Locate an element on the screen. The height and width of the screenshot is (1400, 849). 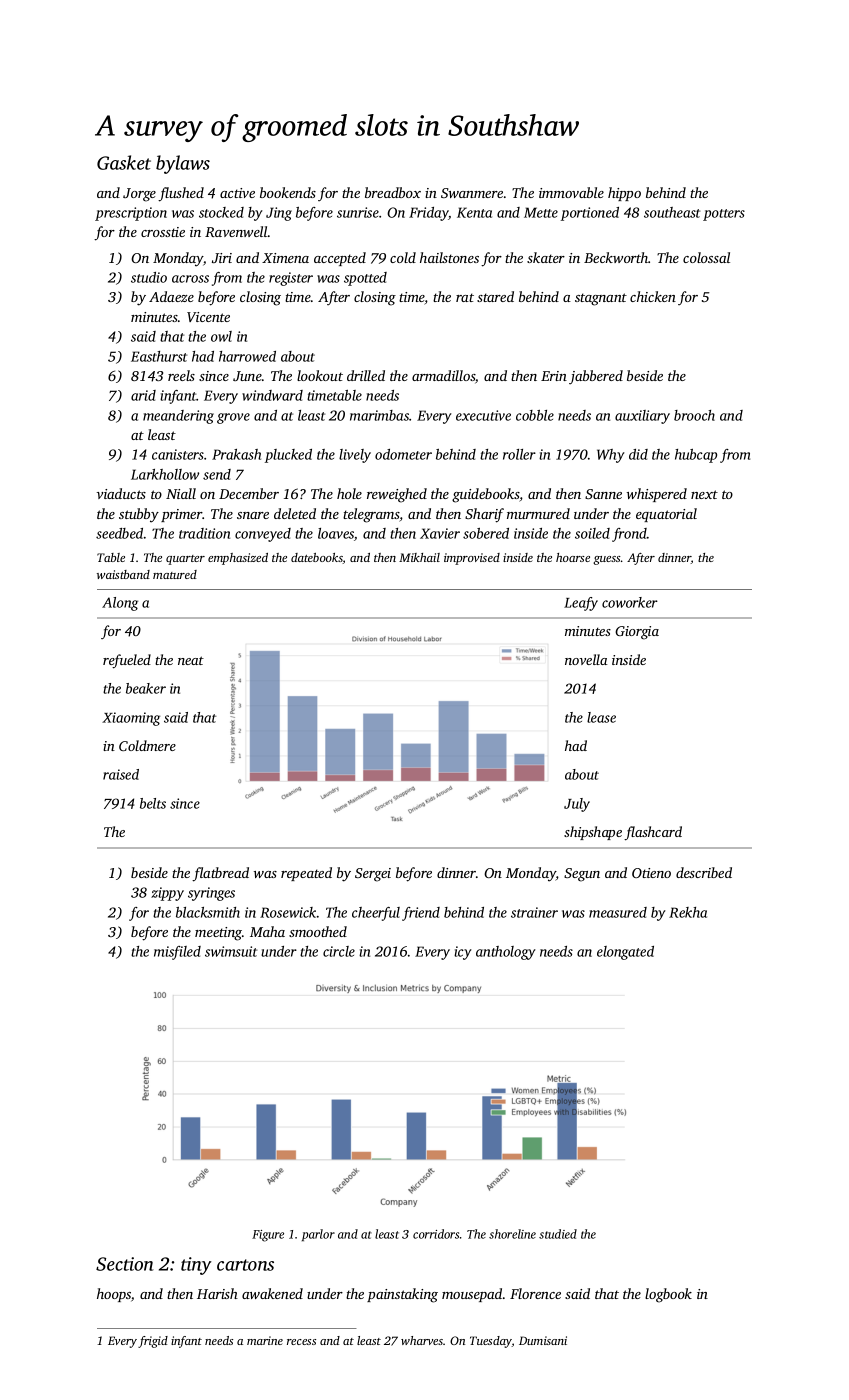
Xiaoming is located at coordinates (131, 719).
